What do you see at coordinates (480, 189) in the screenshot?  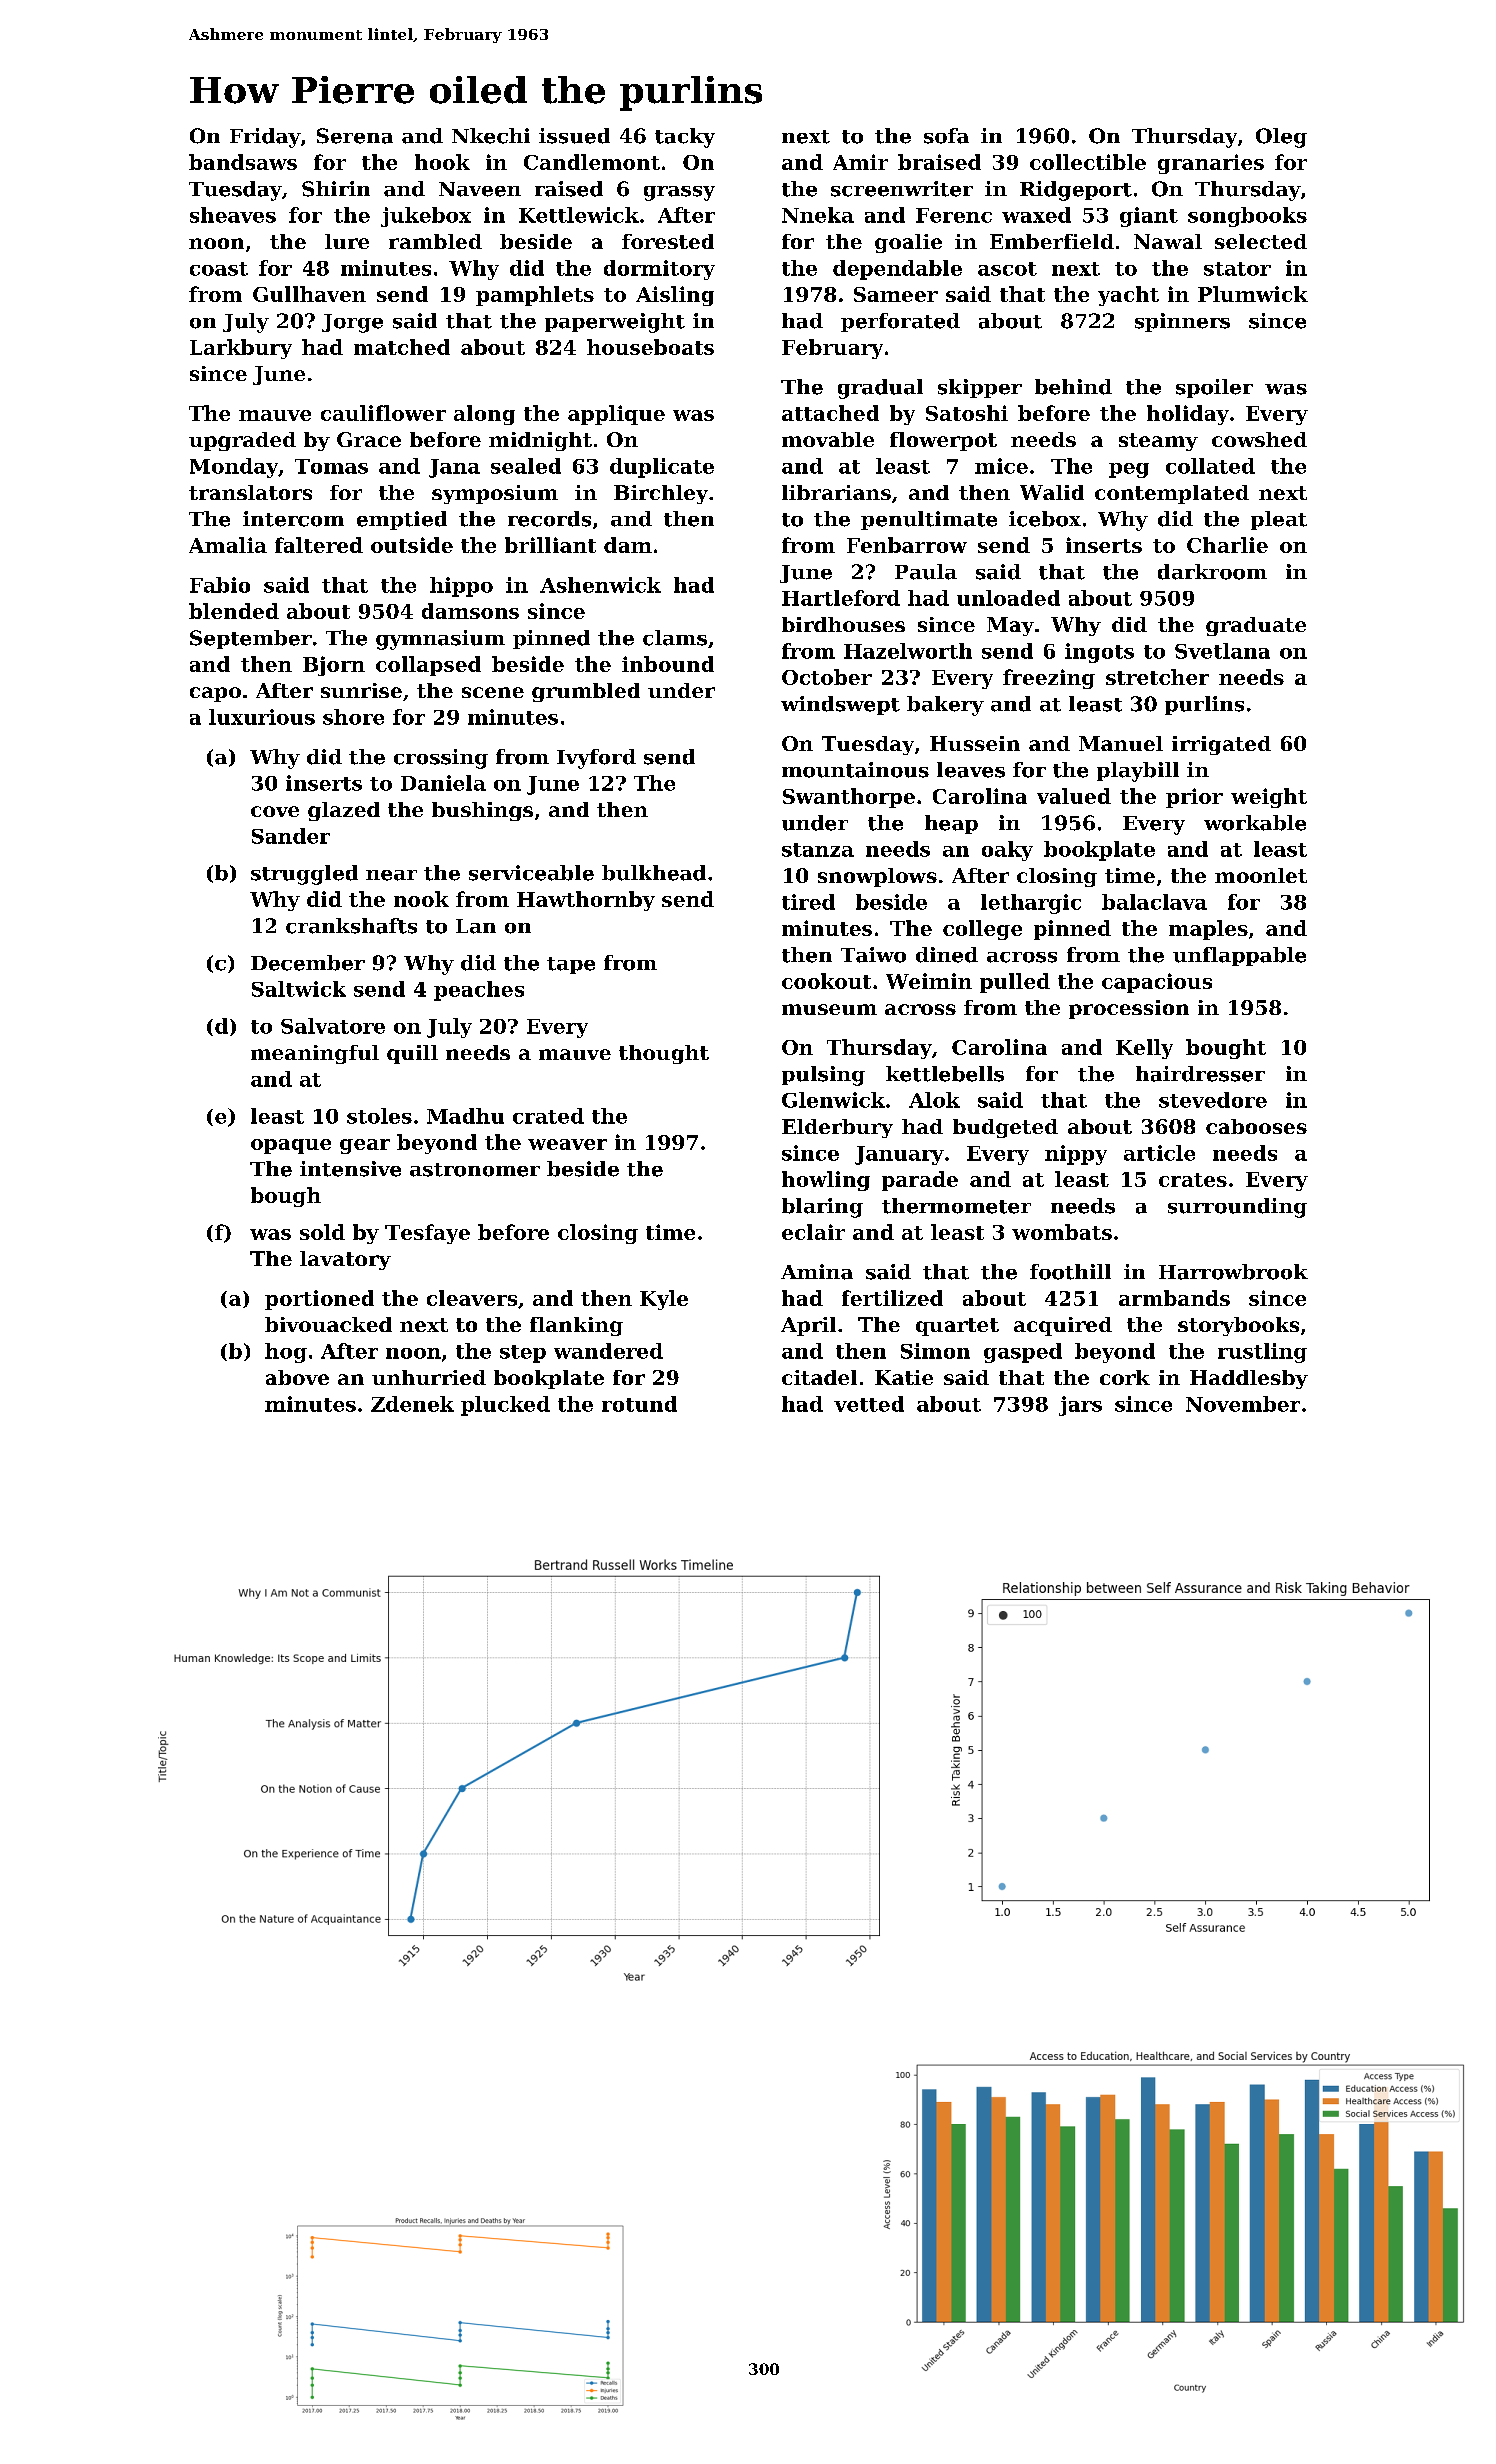 I see `Naveen` at bounding box center [480, 189].
